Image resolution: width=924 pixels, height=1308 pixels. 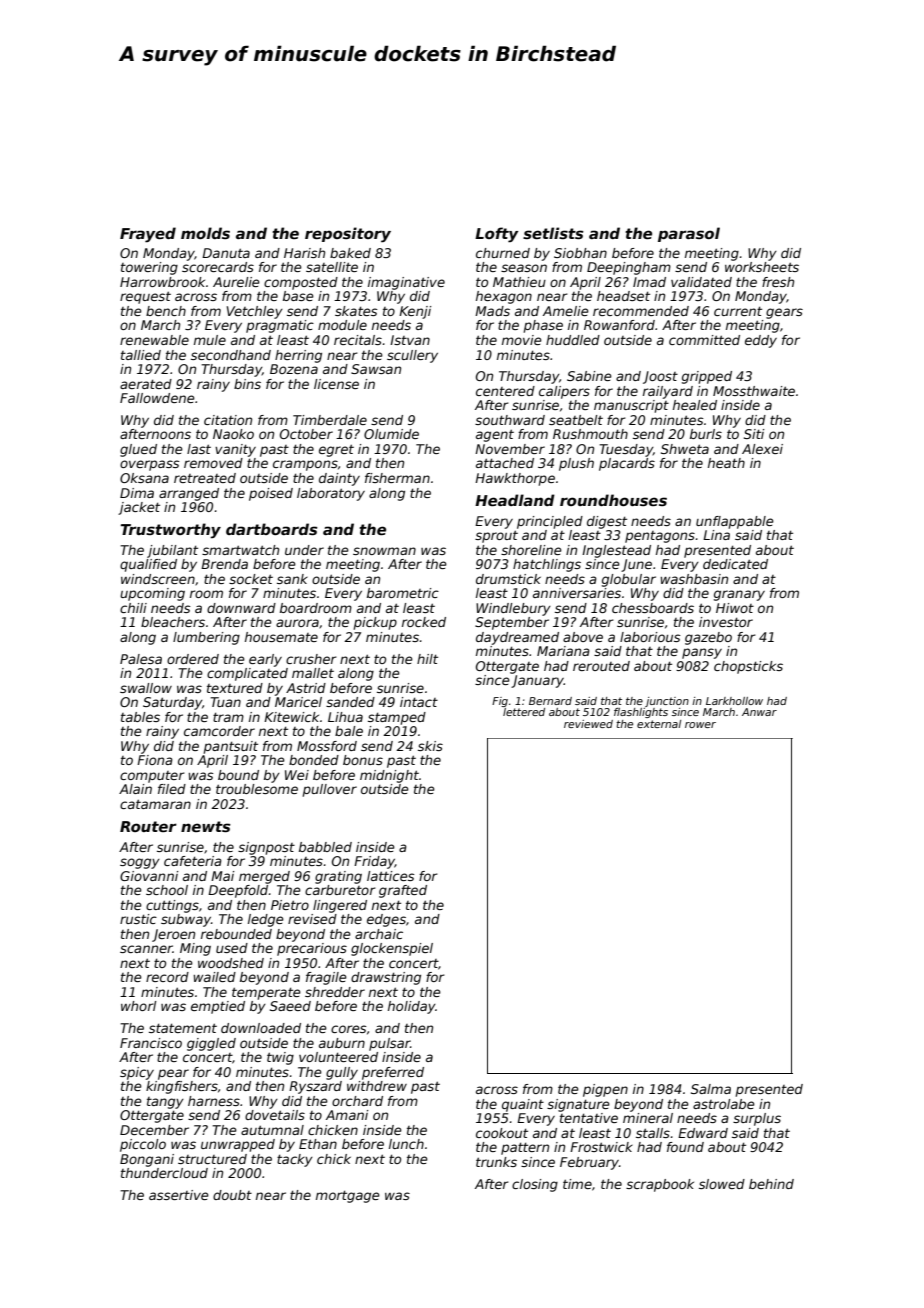 What do you see at coordinates (759, 712) in the screenshot?
I see `Anwar` at bounding box center [759, 712].
